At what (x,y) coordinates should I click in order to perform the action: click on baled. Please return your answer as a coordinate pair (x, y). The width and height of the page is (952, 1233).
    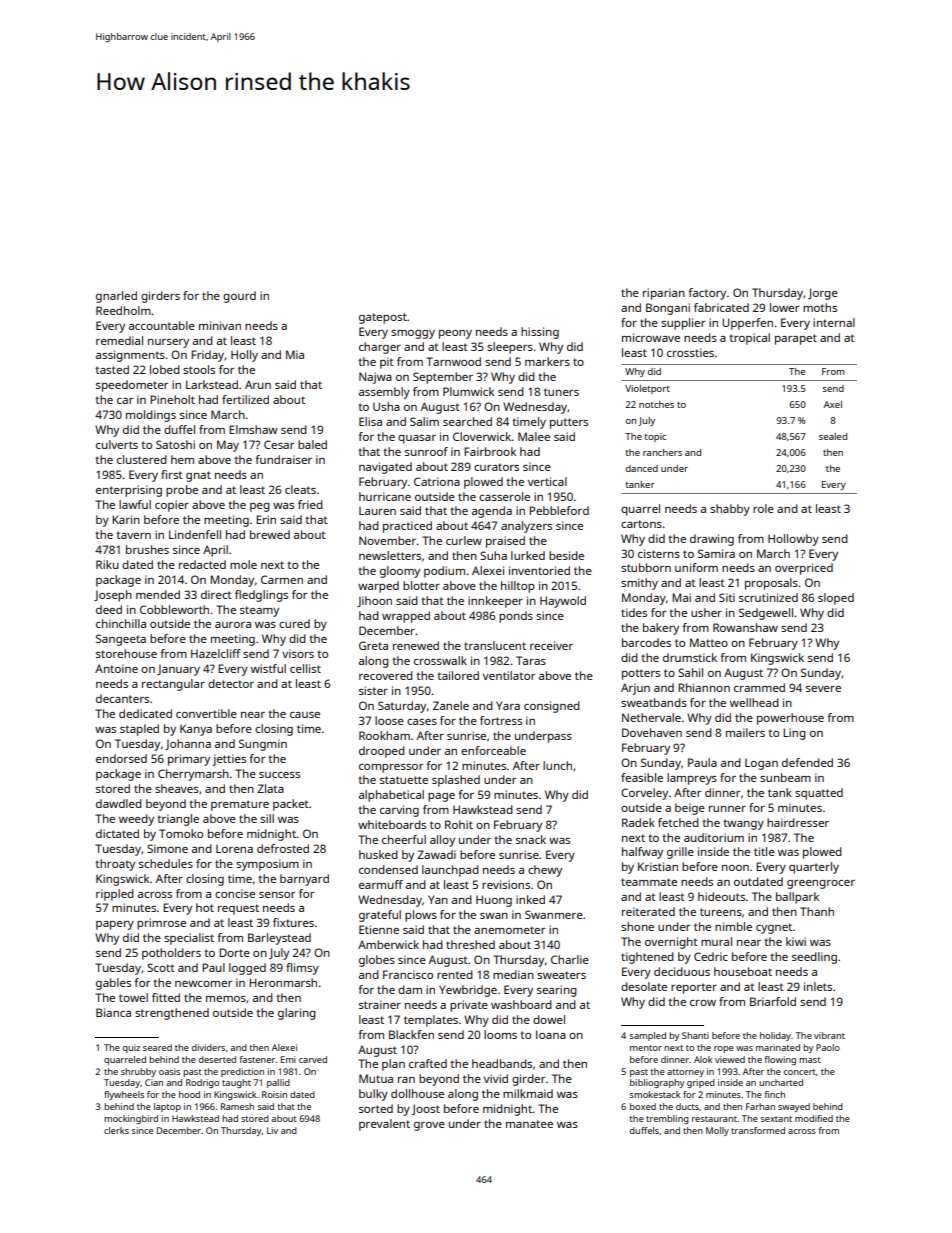
    Looking at the image, I should click on (312, 444).
